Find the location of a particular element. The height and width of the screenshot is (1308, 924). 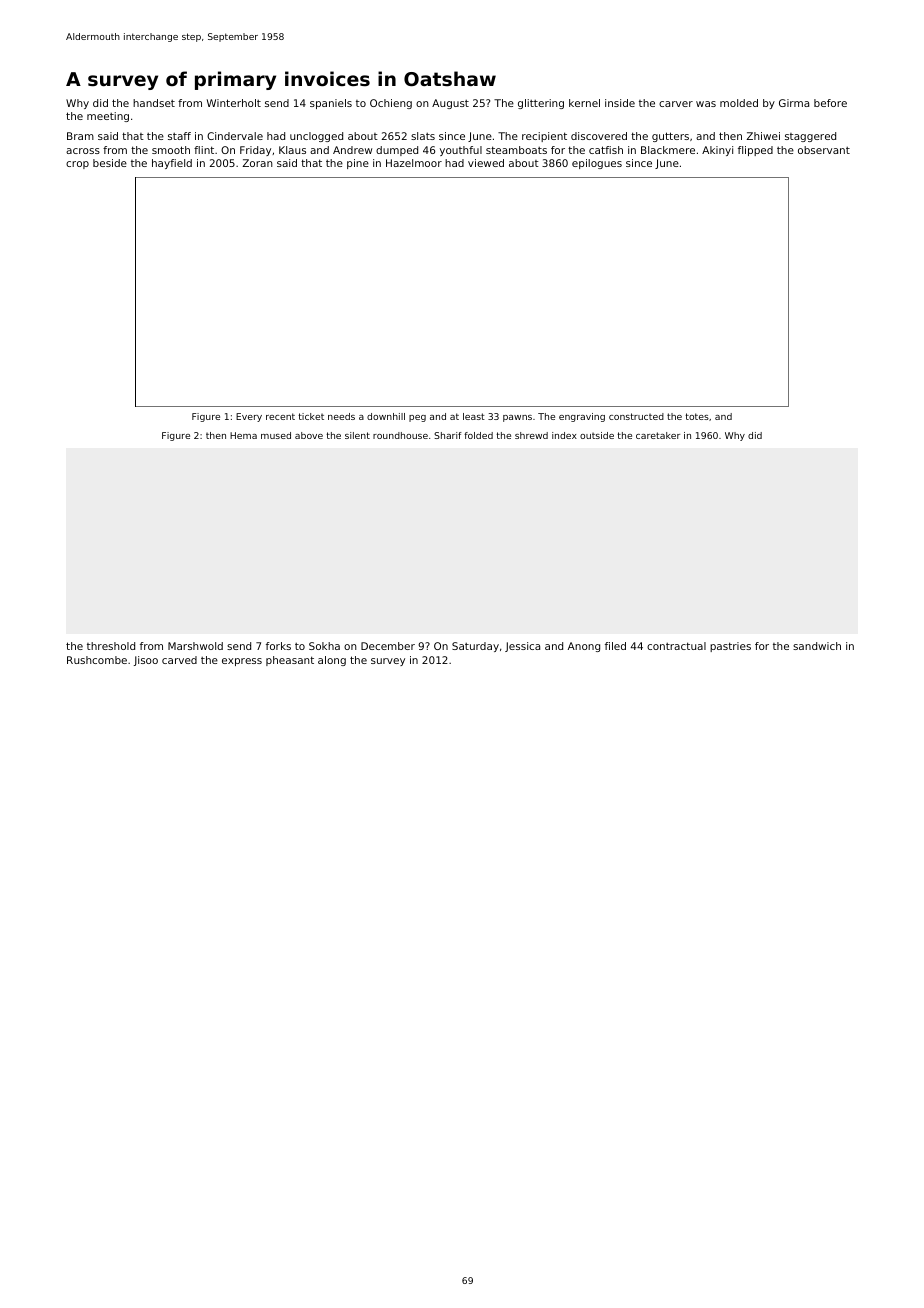

Rushcombe is located at coordinates (97, 660).
